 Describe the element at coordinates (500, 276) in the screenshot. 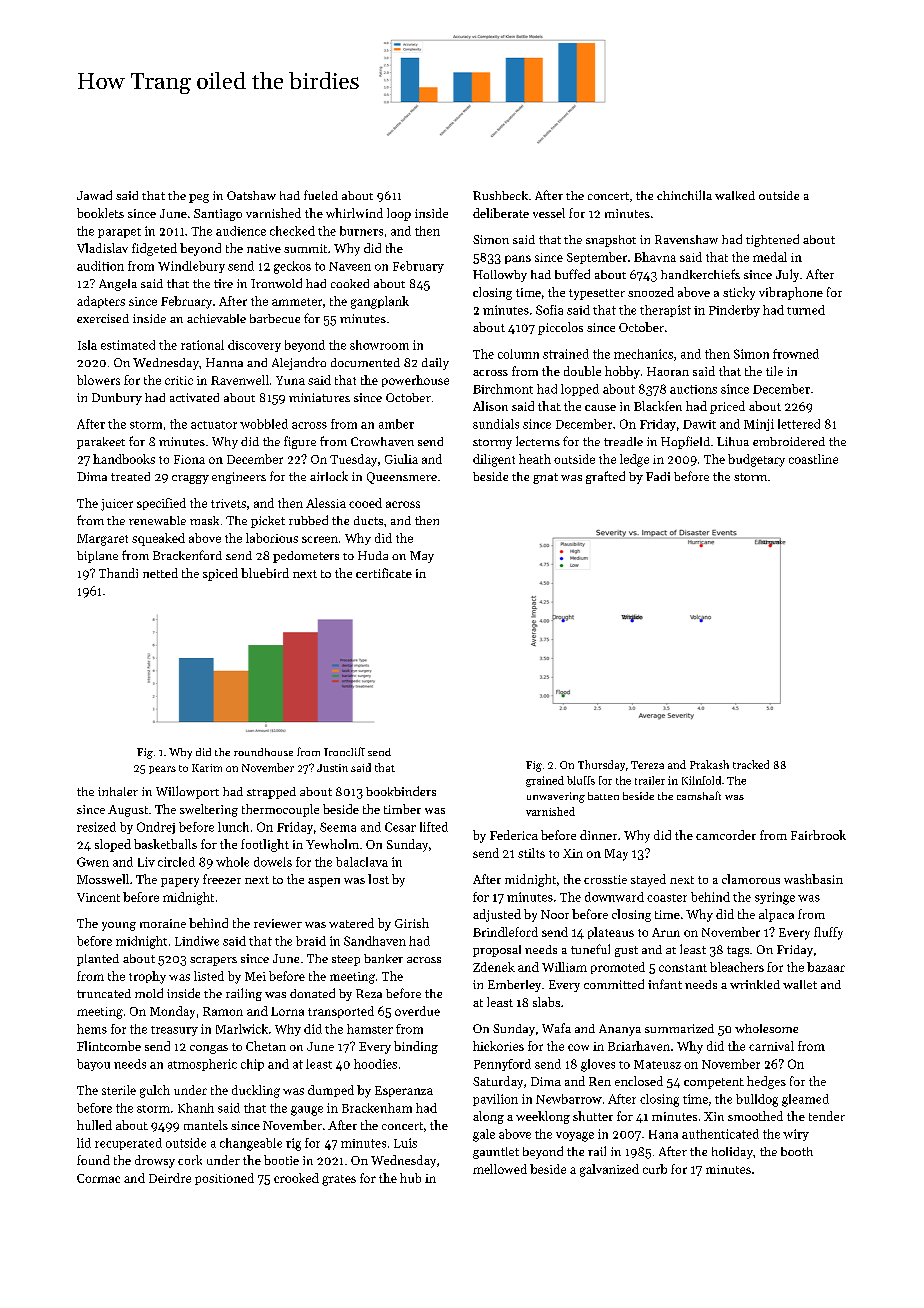

I see `Hollowby` at that location.
